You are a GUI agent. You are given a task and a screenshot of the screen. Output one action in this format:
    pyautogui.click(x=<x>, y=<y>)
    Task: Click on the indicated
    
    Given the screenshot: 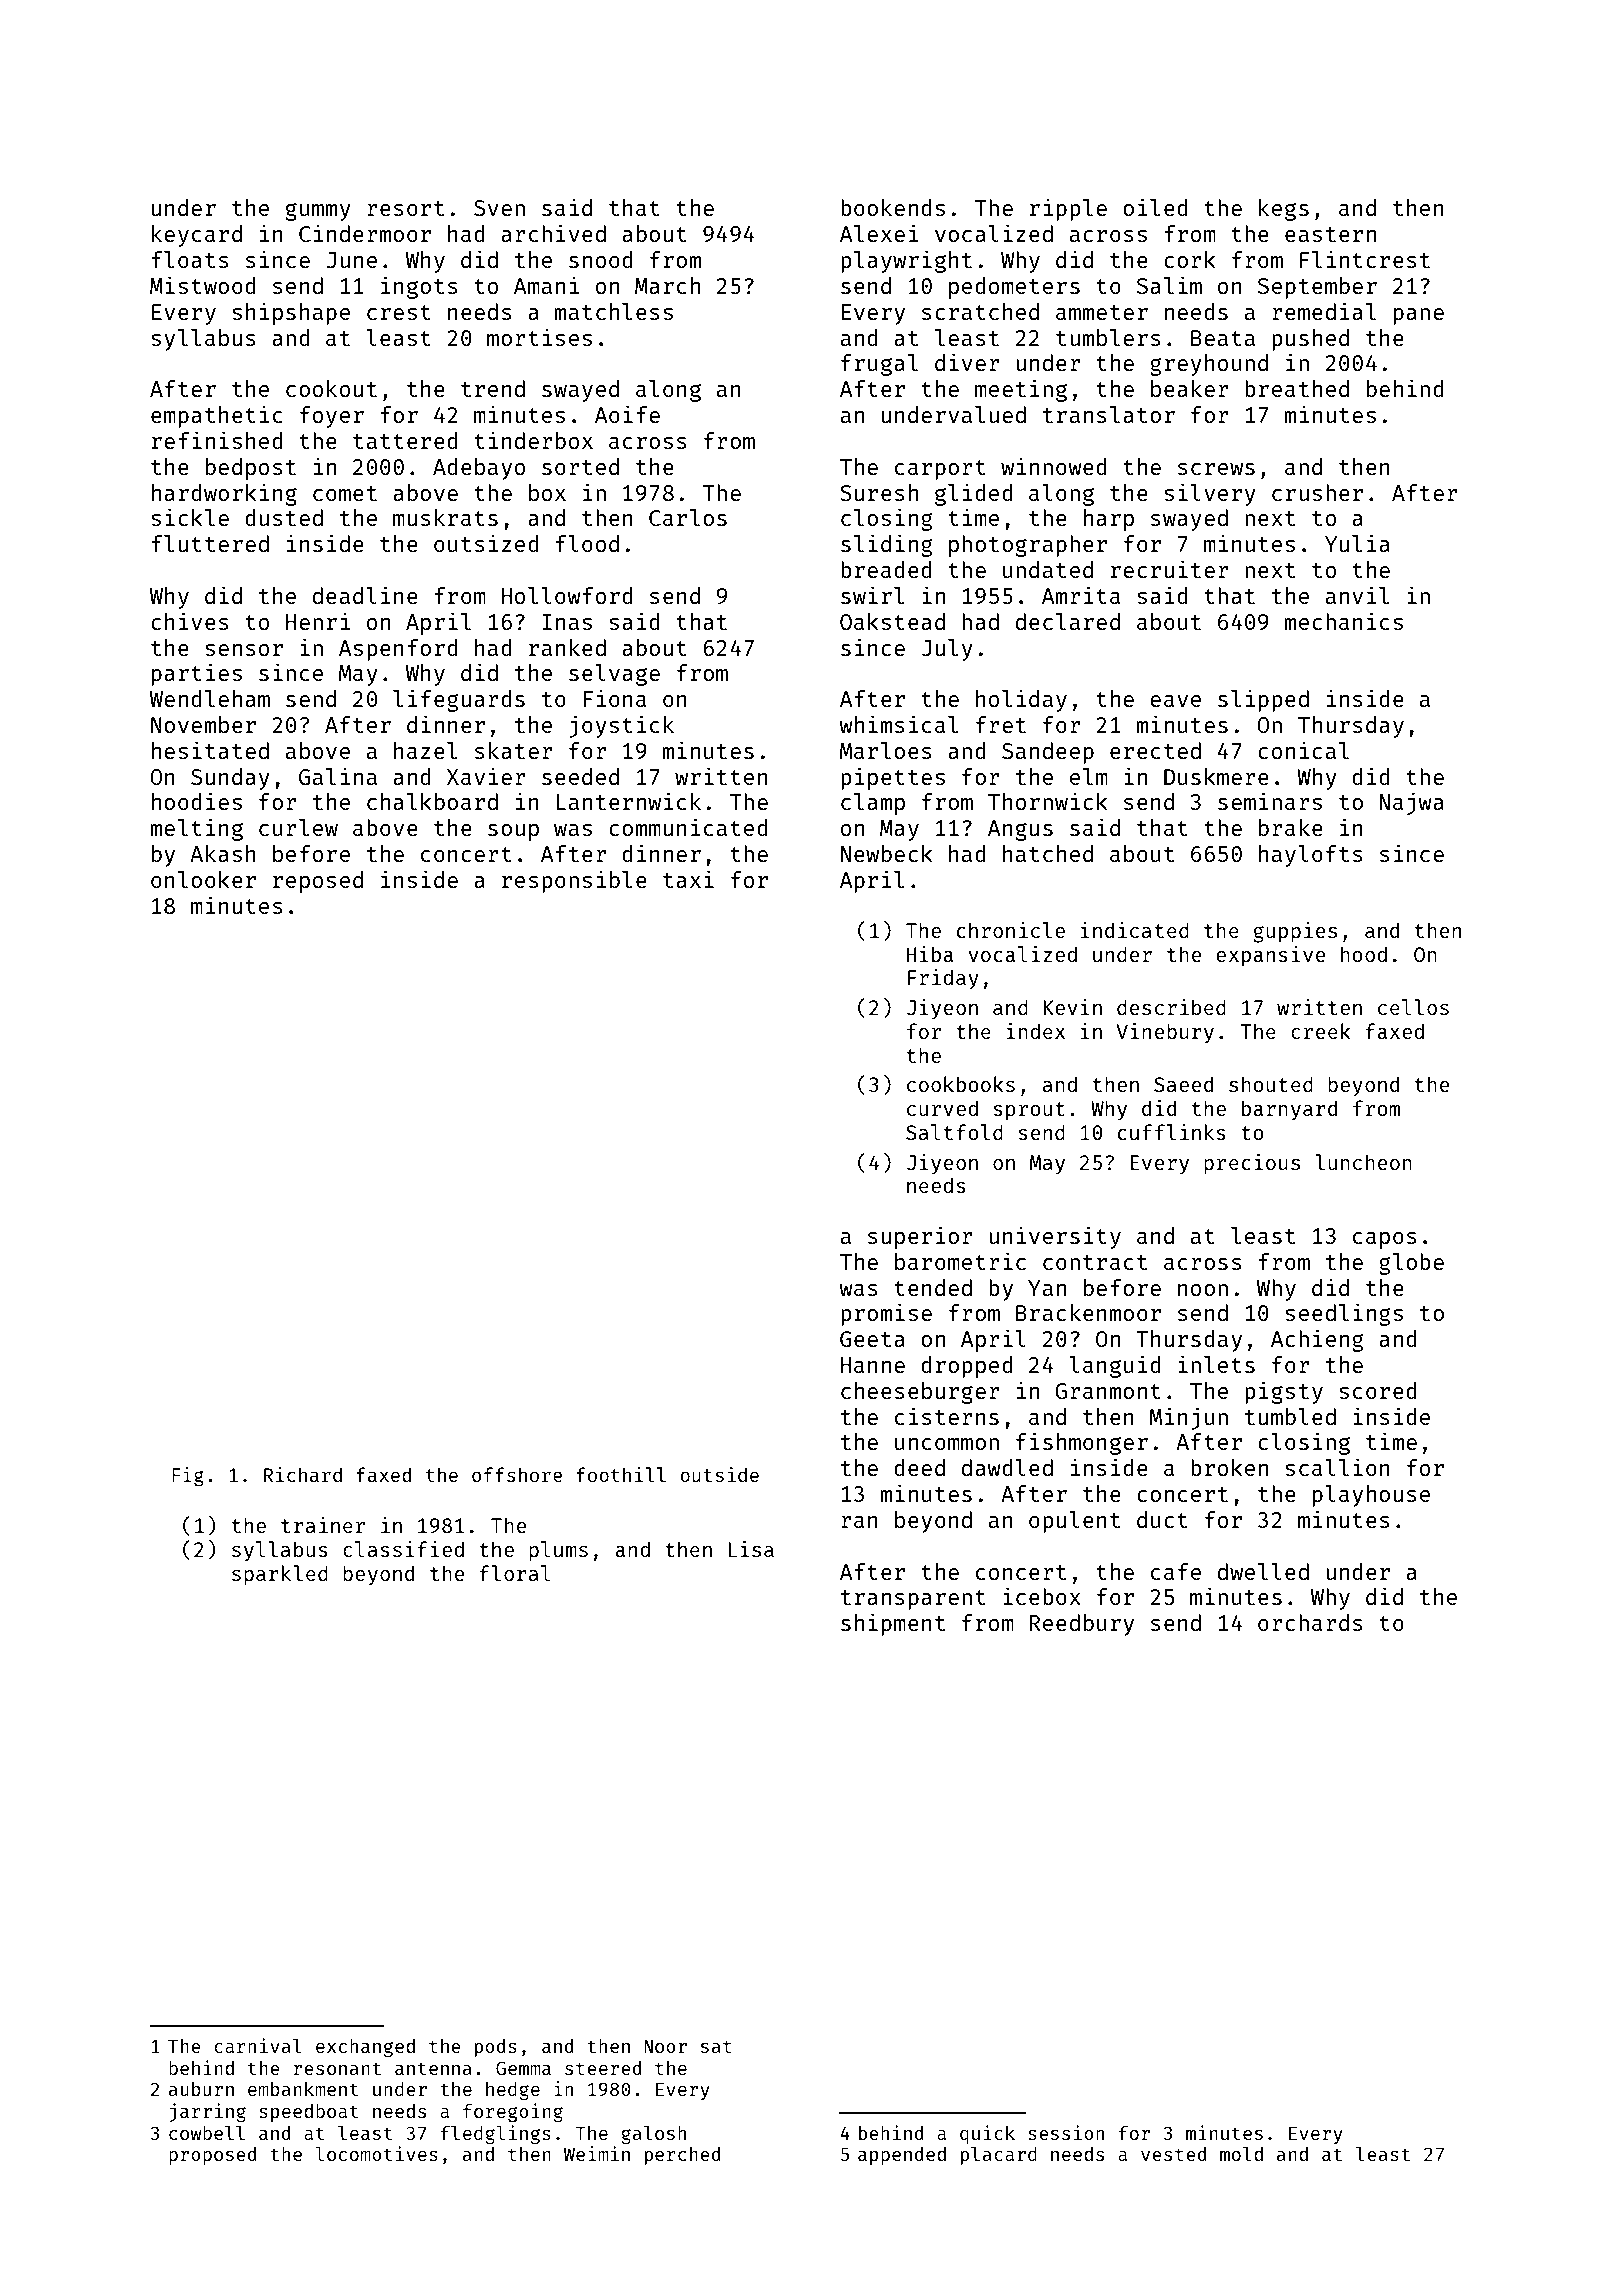 What is the action you would take?
    pyautogui.click(x=1135, y=930)
